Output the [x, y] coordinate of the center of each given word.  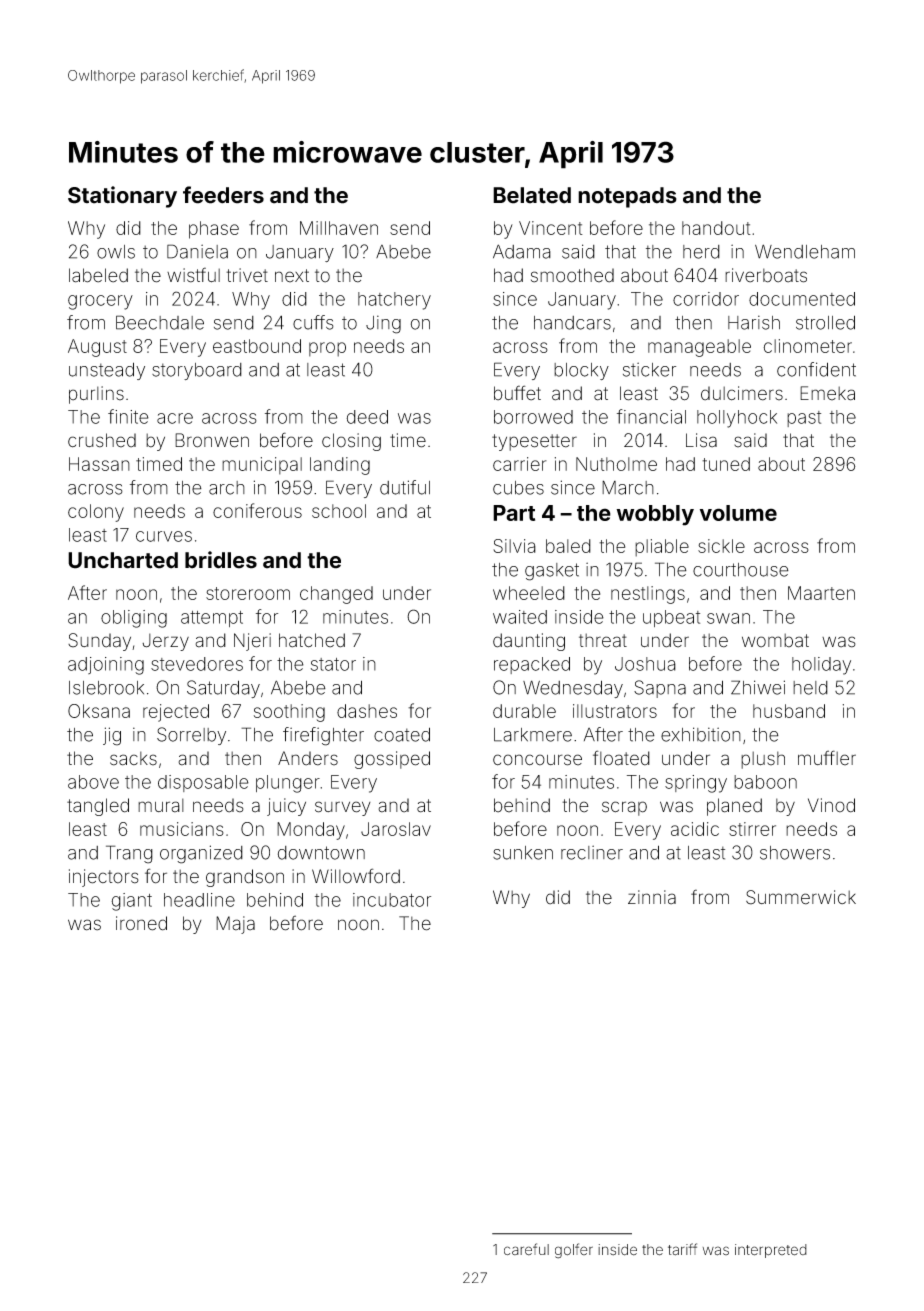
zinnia [652, 897]
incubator [392, 900]
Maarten [821, 593]
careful [526, 1249]
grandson [245, 878]
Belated [532, 195]
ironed [141, 923]
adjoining [106, 666]
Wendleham [805, 251]
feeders [223, 195]
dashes [367, 711]
